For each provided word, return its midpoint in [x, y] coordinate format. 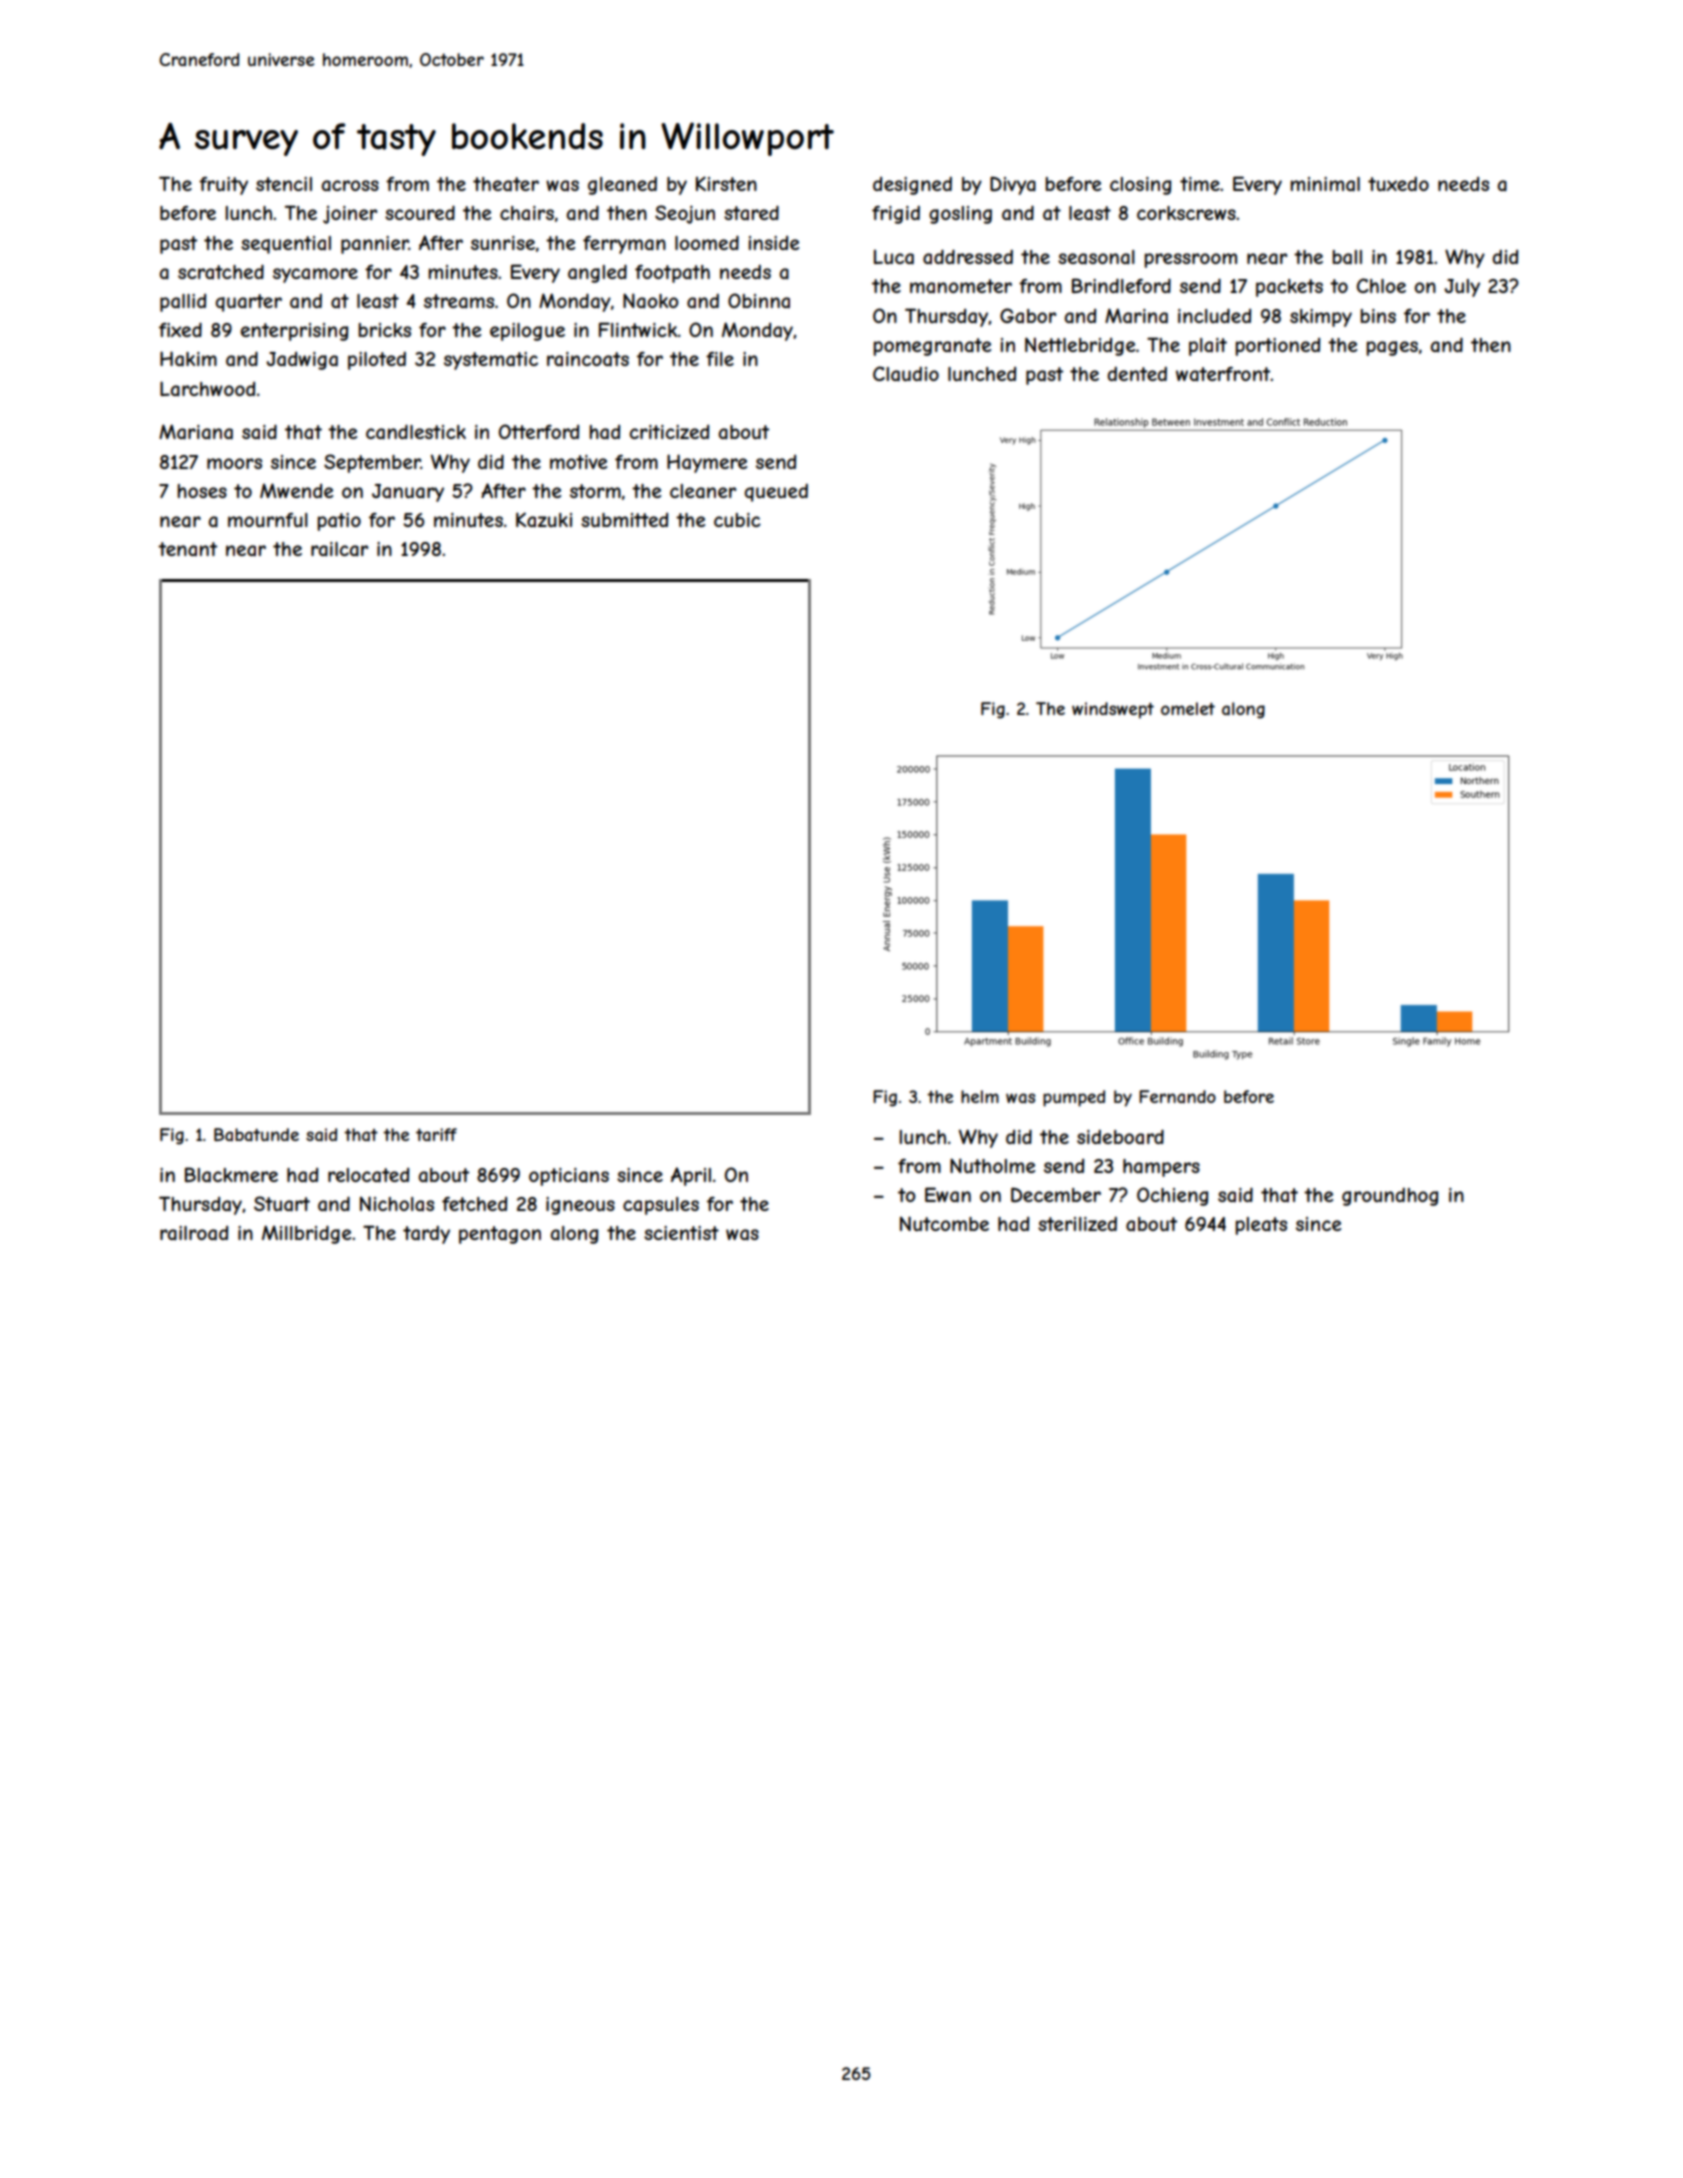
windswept [1113, 710]
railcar [339, 549]
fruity [223, 186]
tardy [426, 1235]
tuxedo [1398, 184]
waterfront [1223, 374]
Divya [1013, 186]
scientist [681, 1233]
